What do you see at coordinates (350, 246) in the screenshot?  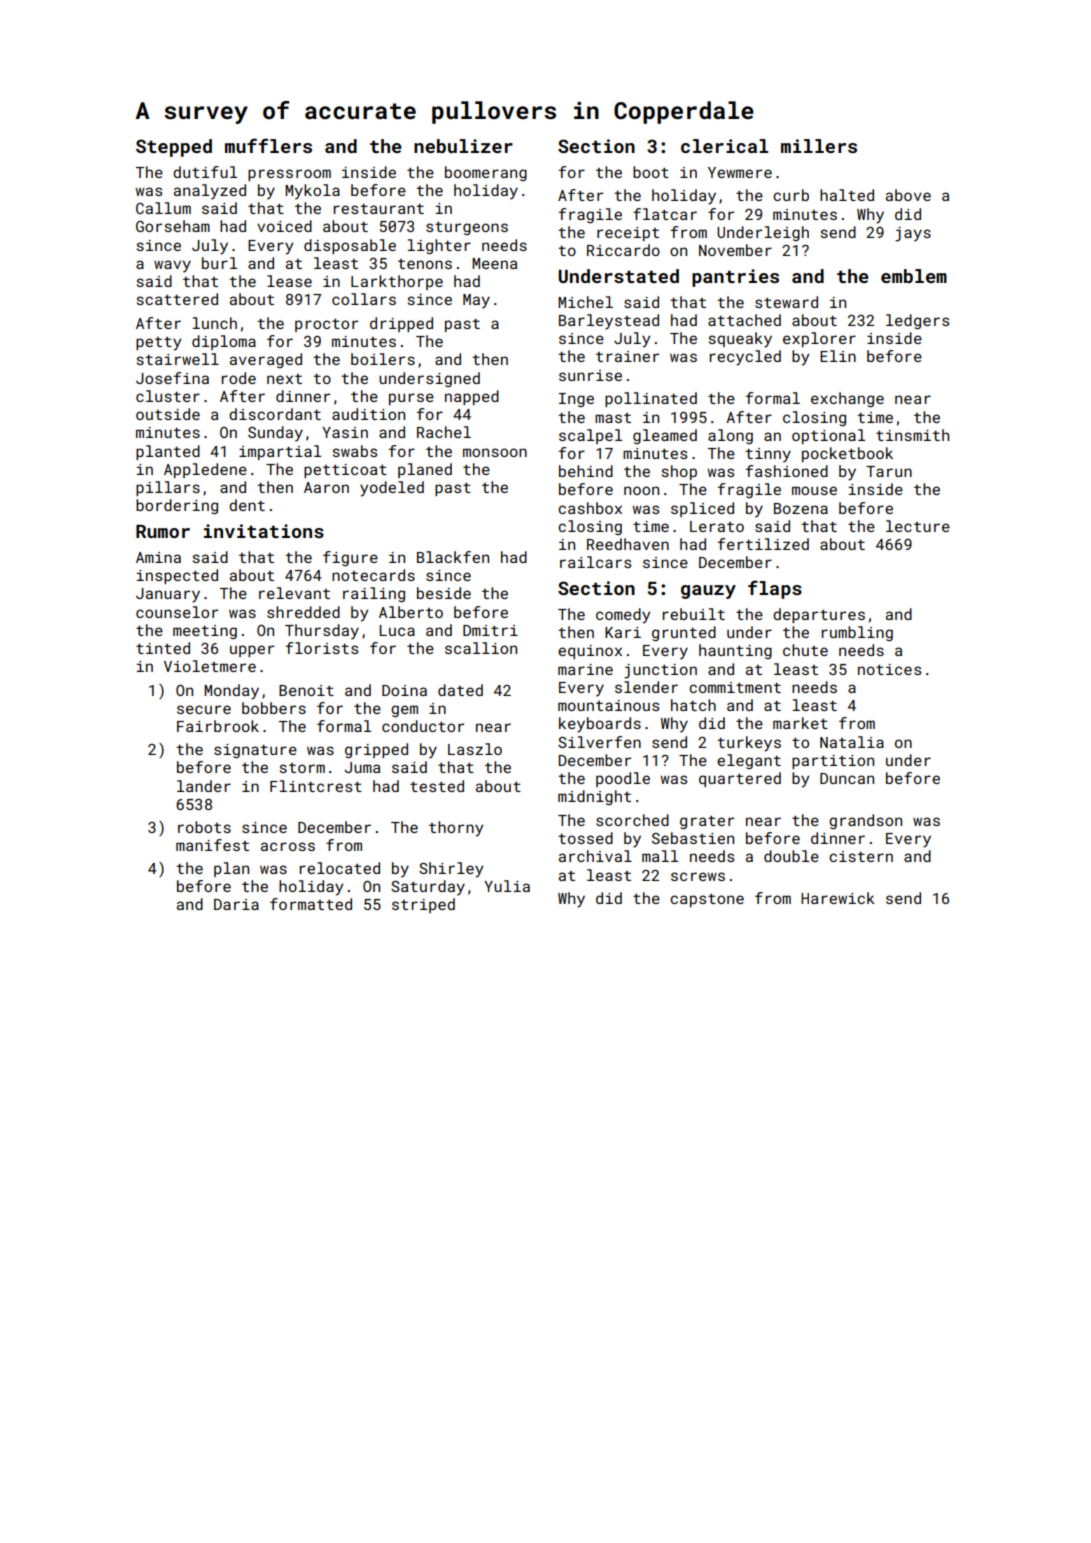 I see `disposable` at bounding box center [350, 246].
